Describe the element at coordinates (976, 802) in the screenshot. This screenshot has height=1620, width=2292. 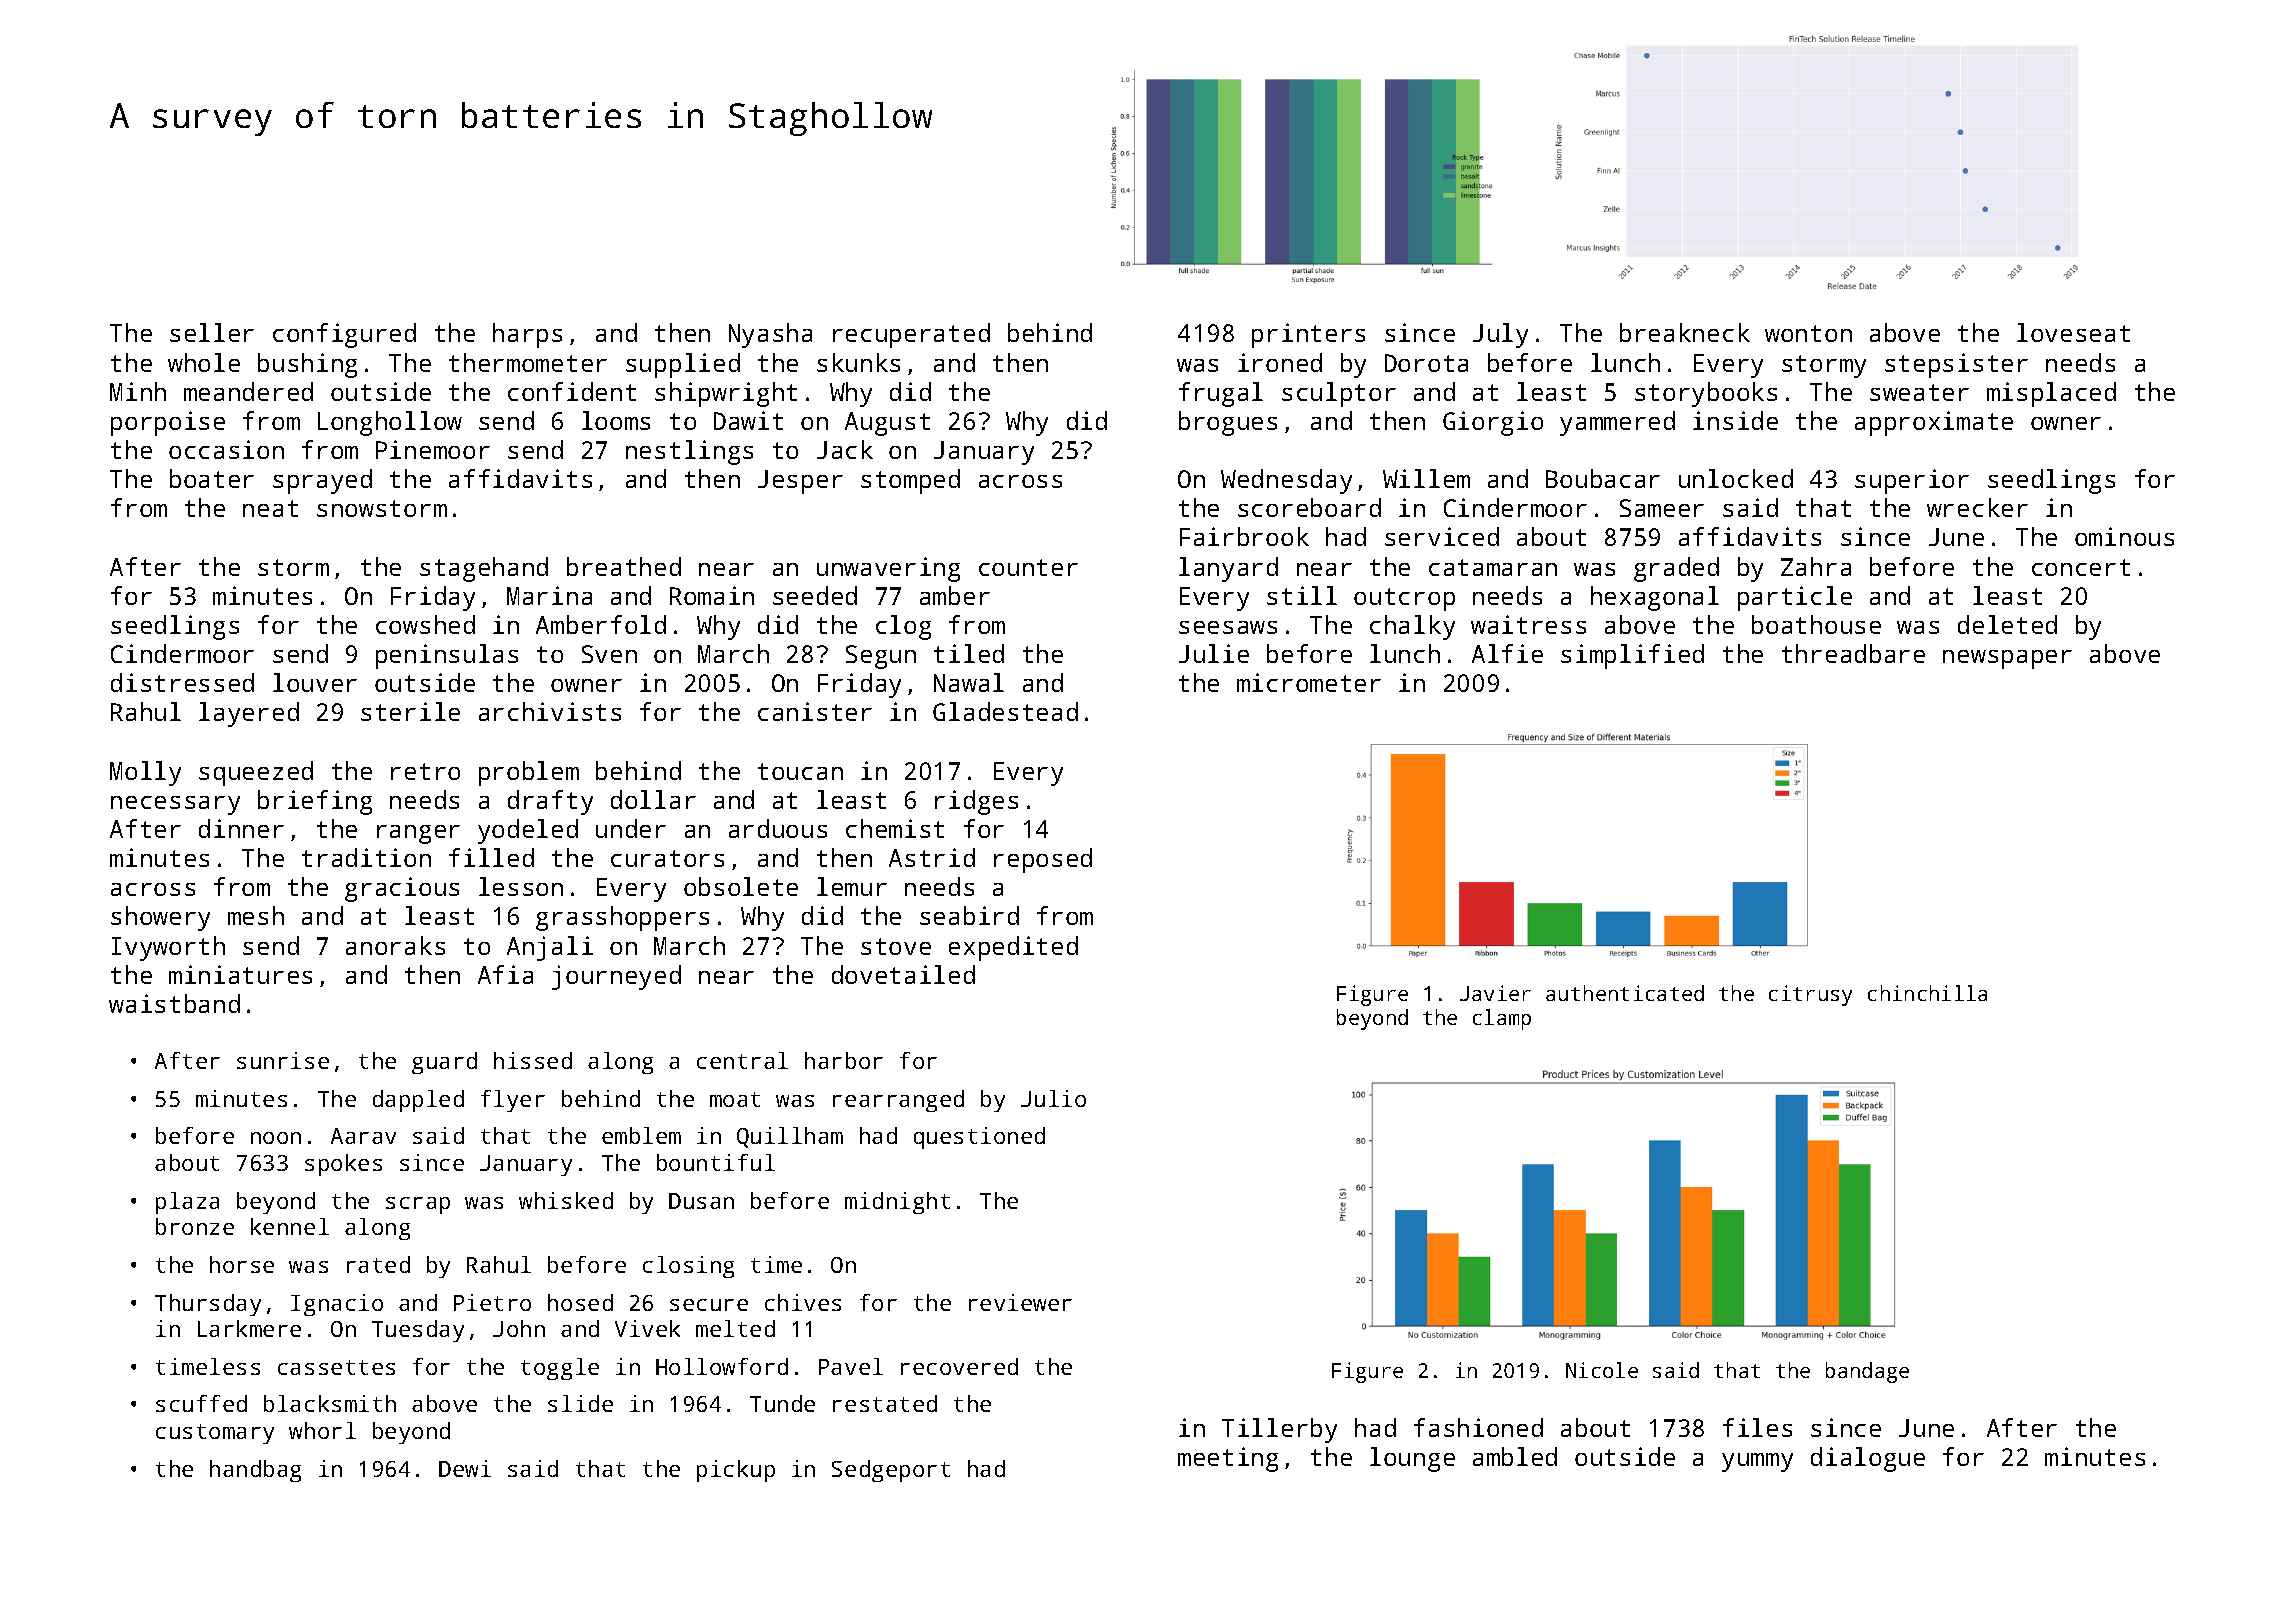
I see `ridges` at that location.
